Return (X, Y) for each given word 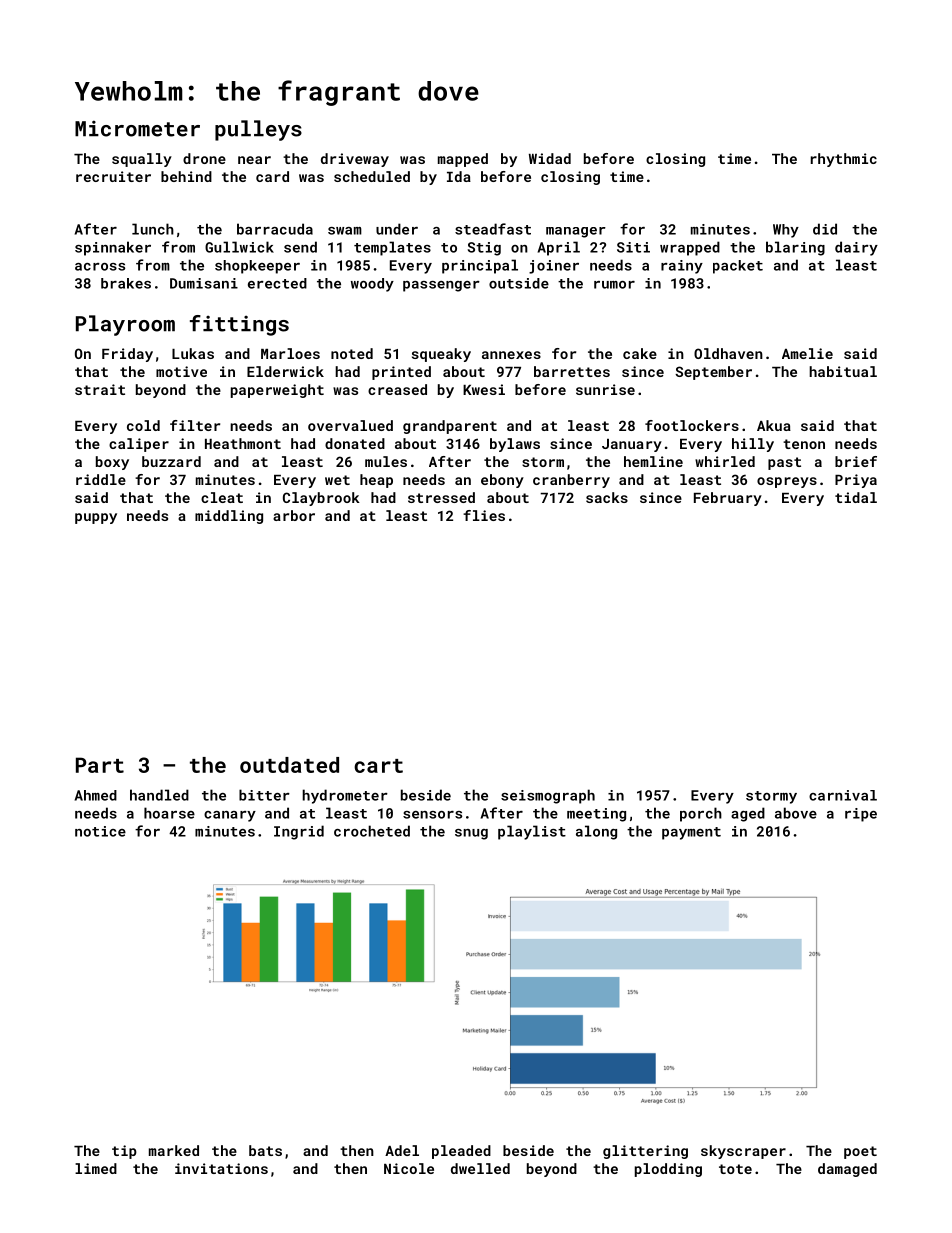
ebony (502, 481)
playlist (532, 832)
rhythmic (844, 160)
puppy (96, 518)
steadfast (493, 229)
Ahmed (96, 795)
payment (691, 833)
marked (174, 1150)
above (796, 813)
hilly (753, 445)
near (254, 160)
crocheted (372, 831)
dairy (856, 248)
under (397, 229)
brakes (126, 283)
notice (100, 831)
